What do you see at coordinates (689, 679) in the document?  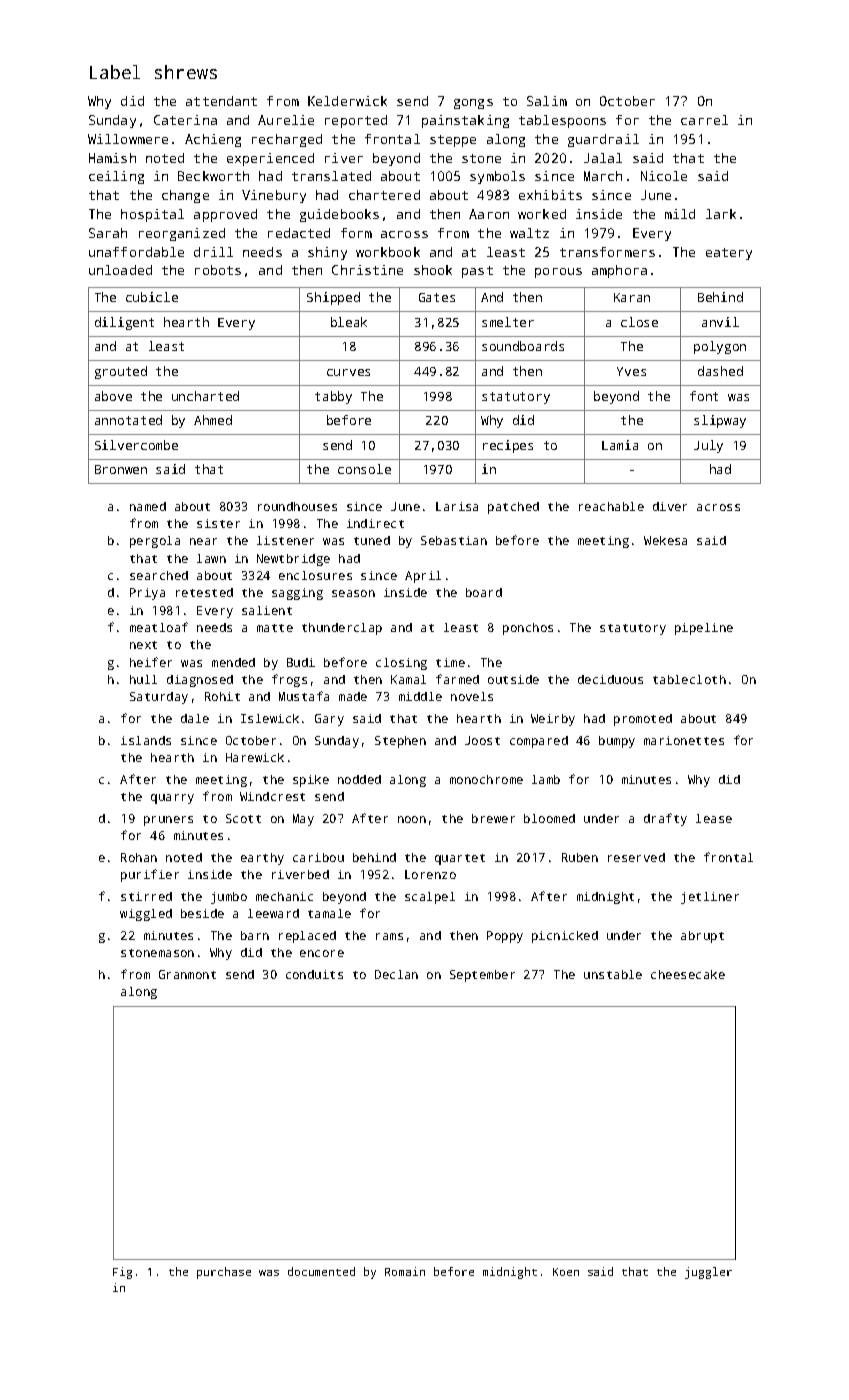 I see `tablecloth` at bounding box center [689, 679].
